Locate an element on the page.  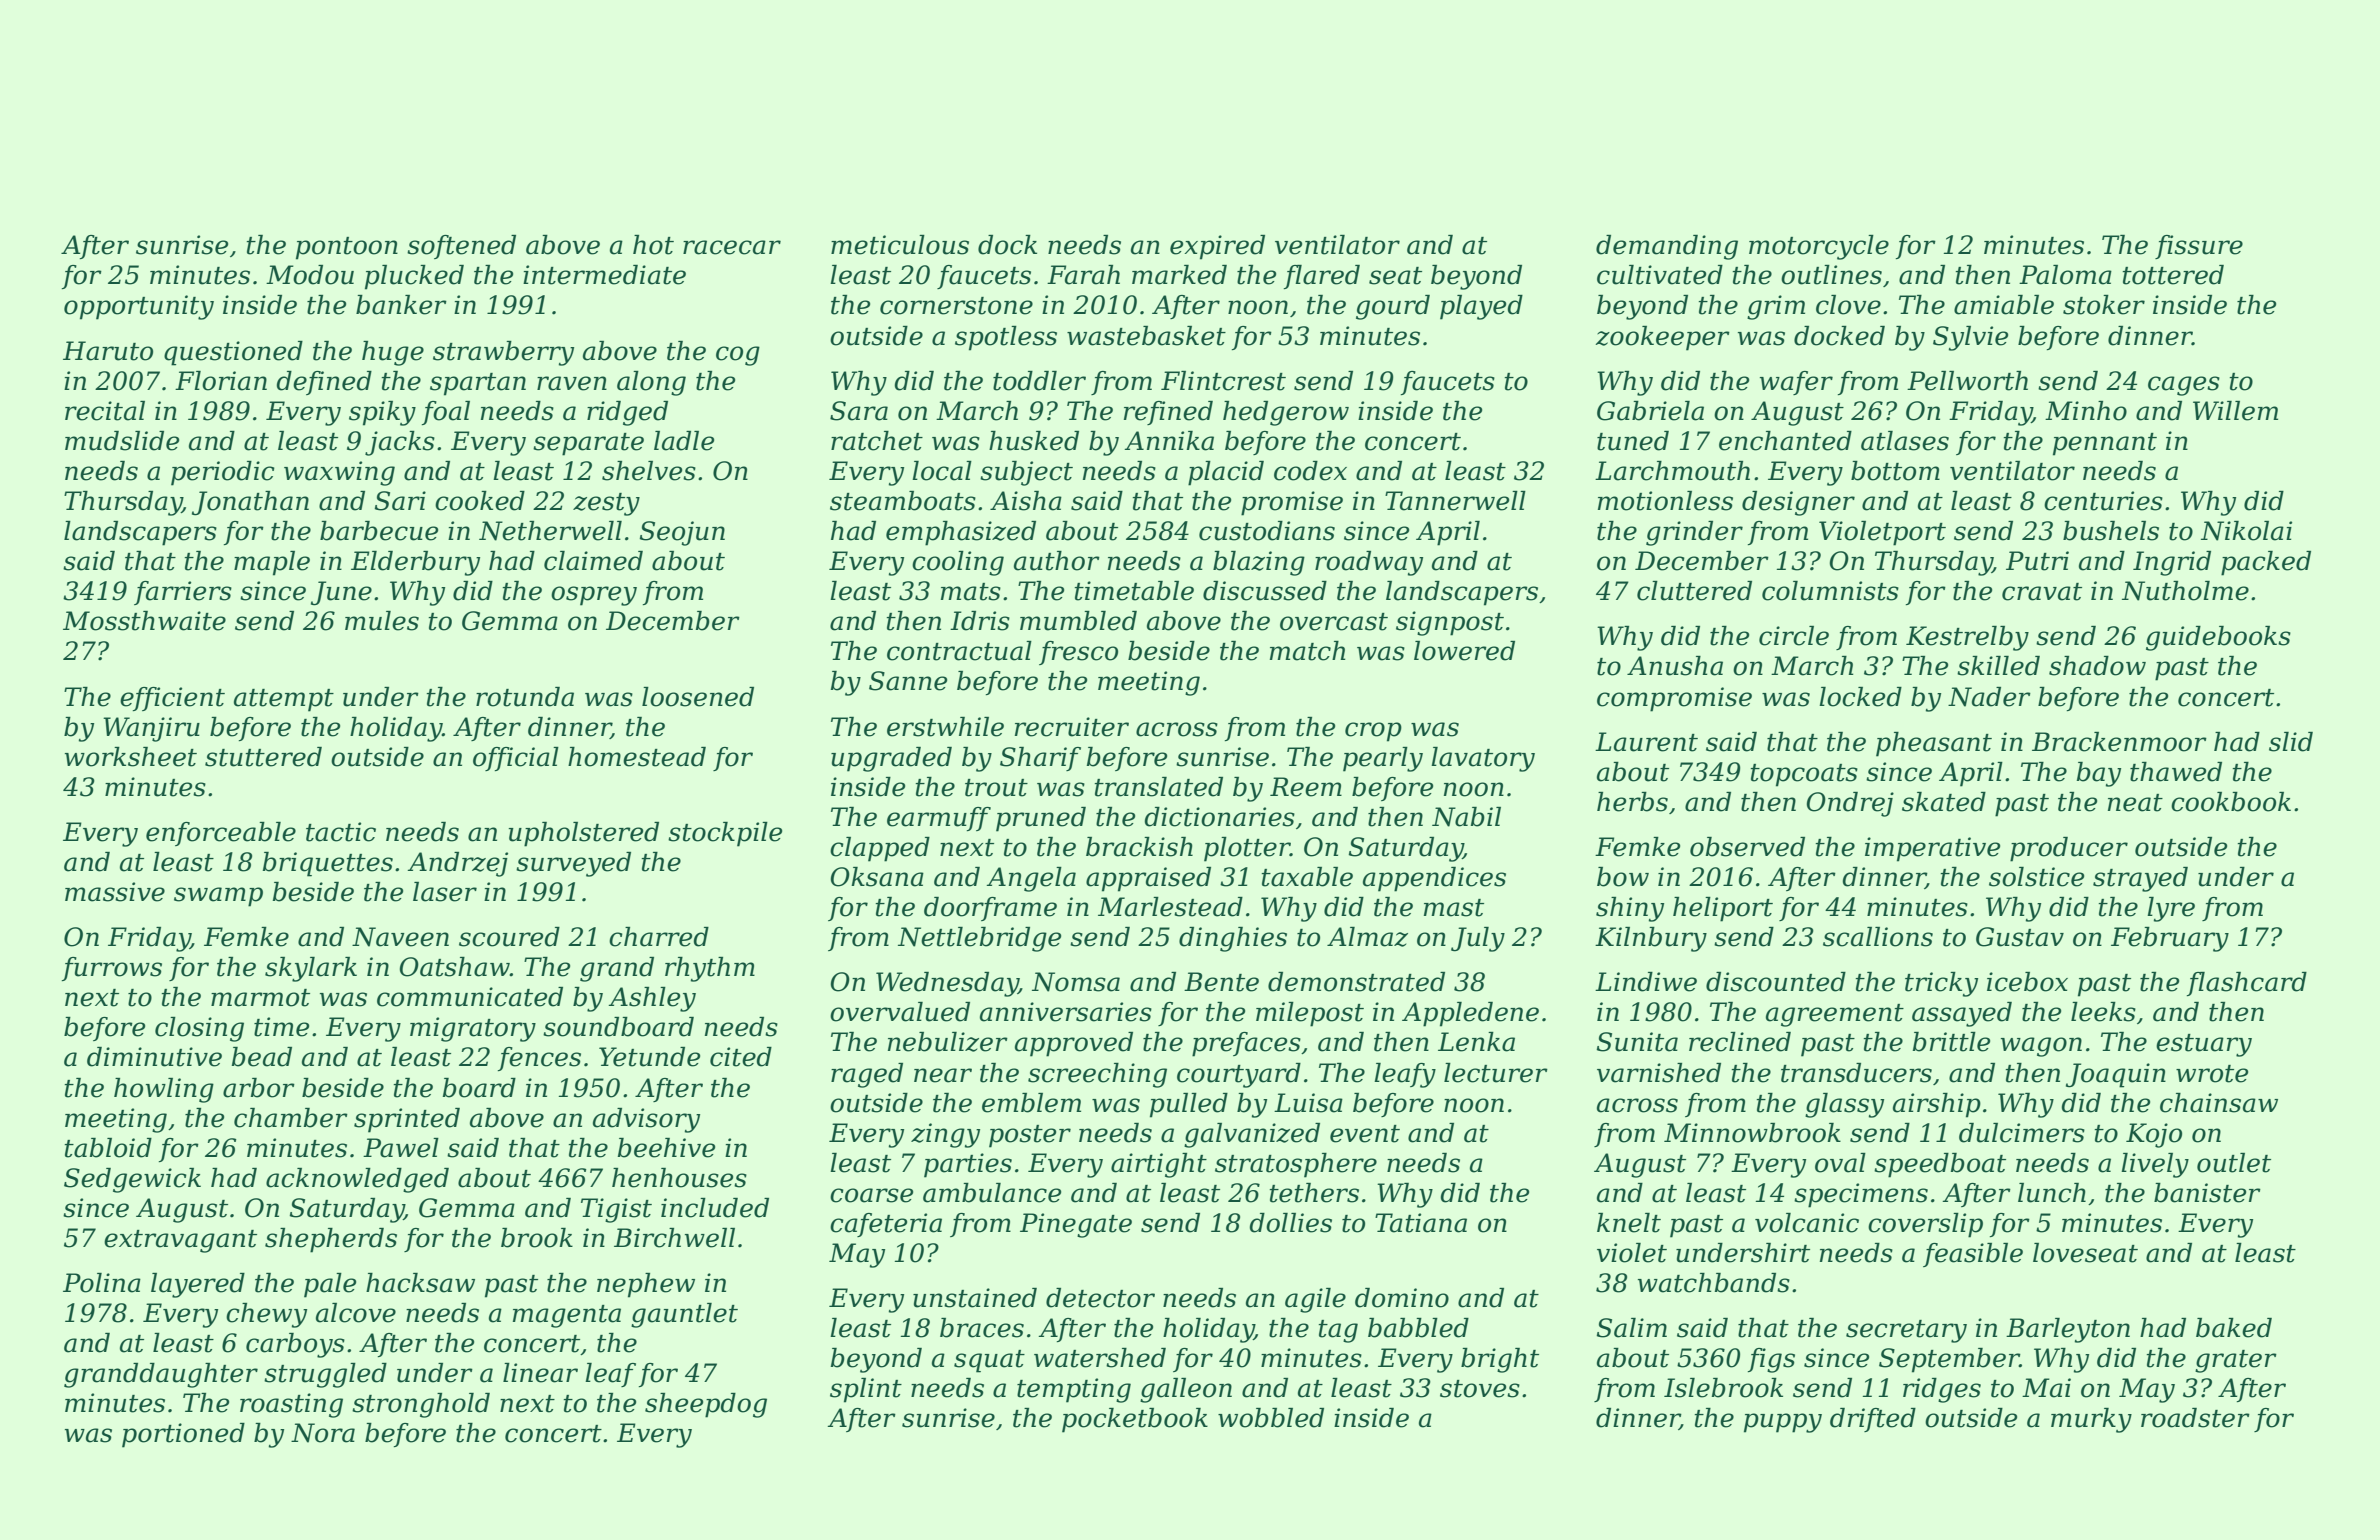
sheepdog is located at coordinates (706, 1405).
